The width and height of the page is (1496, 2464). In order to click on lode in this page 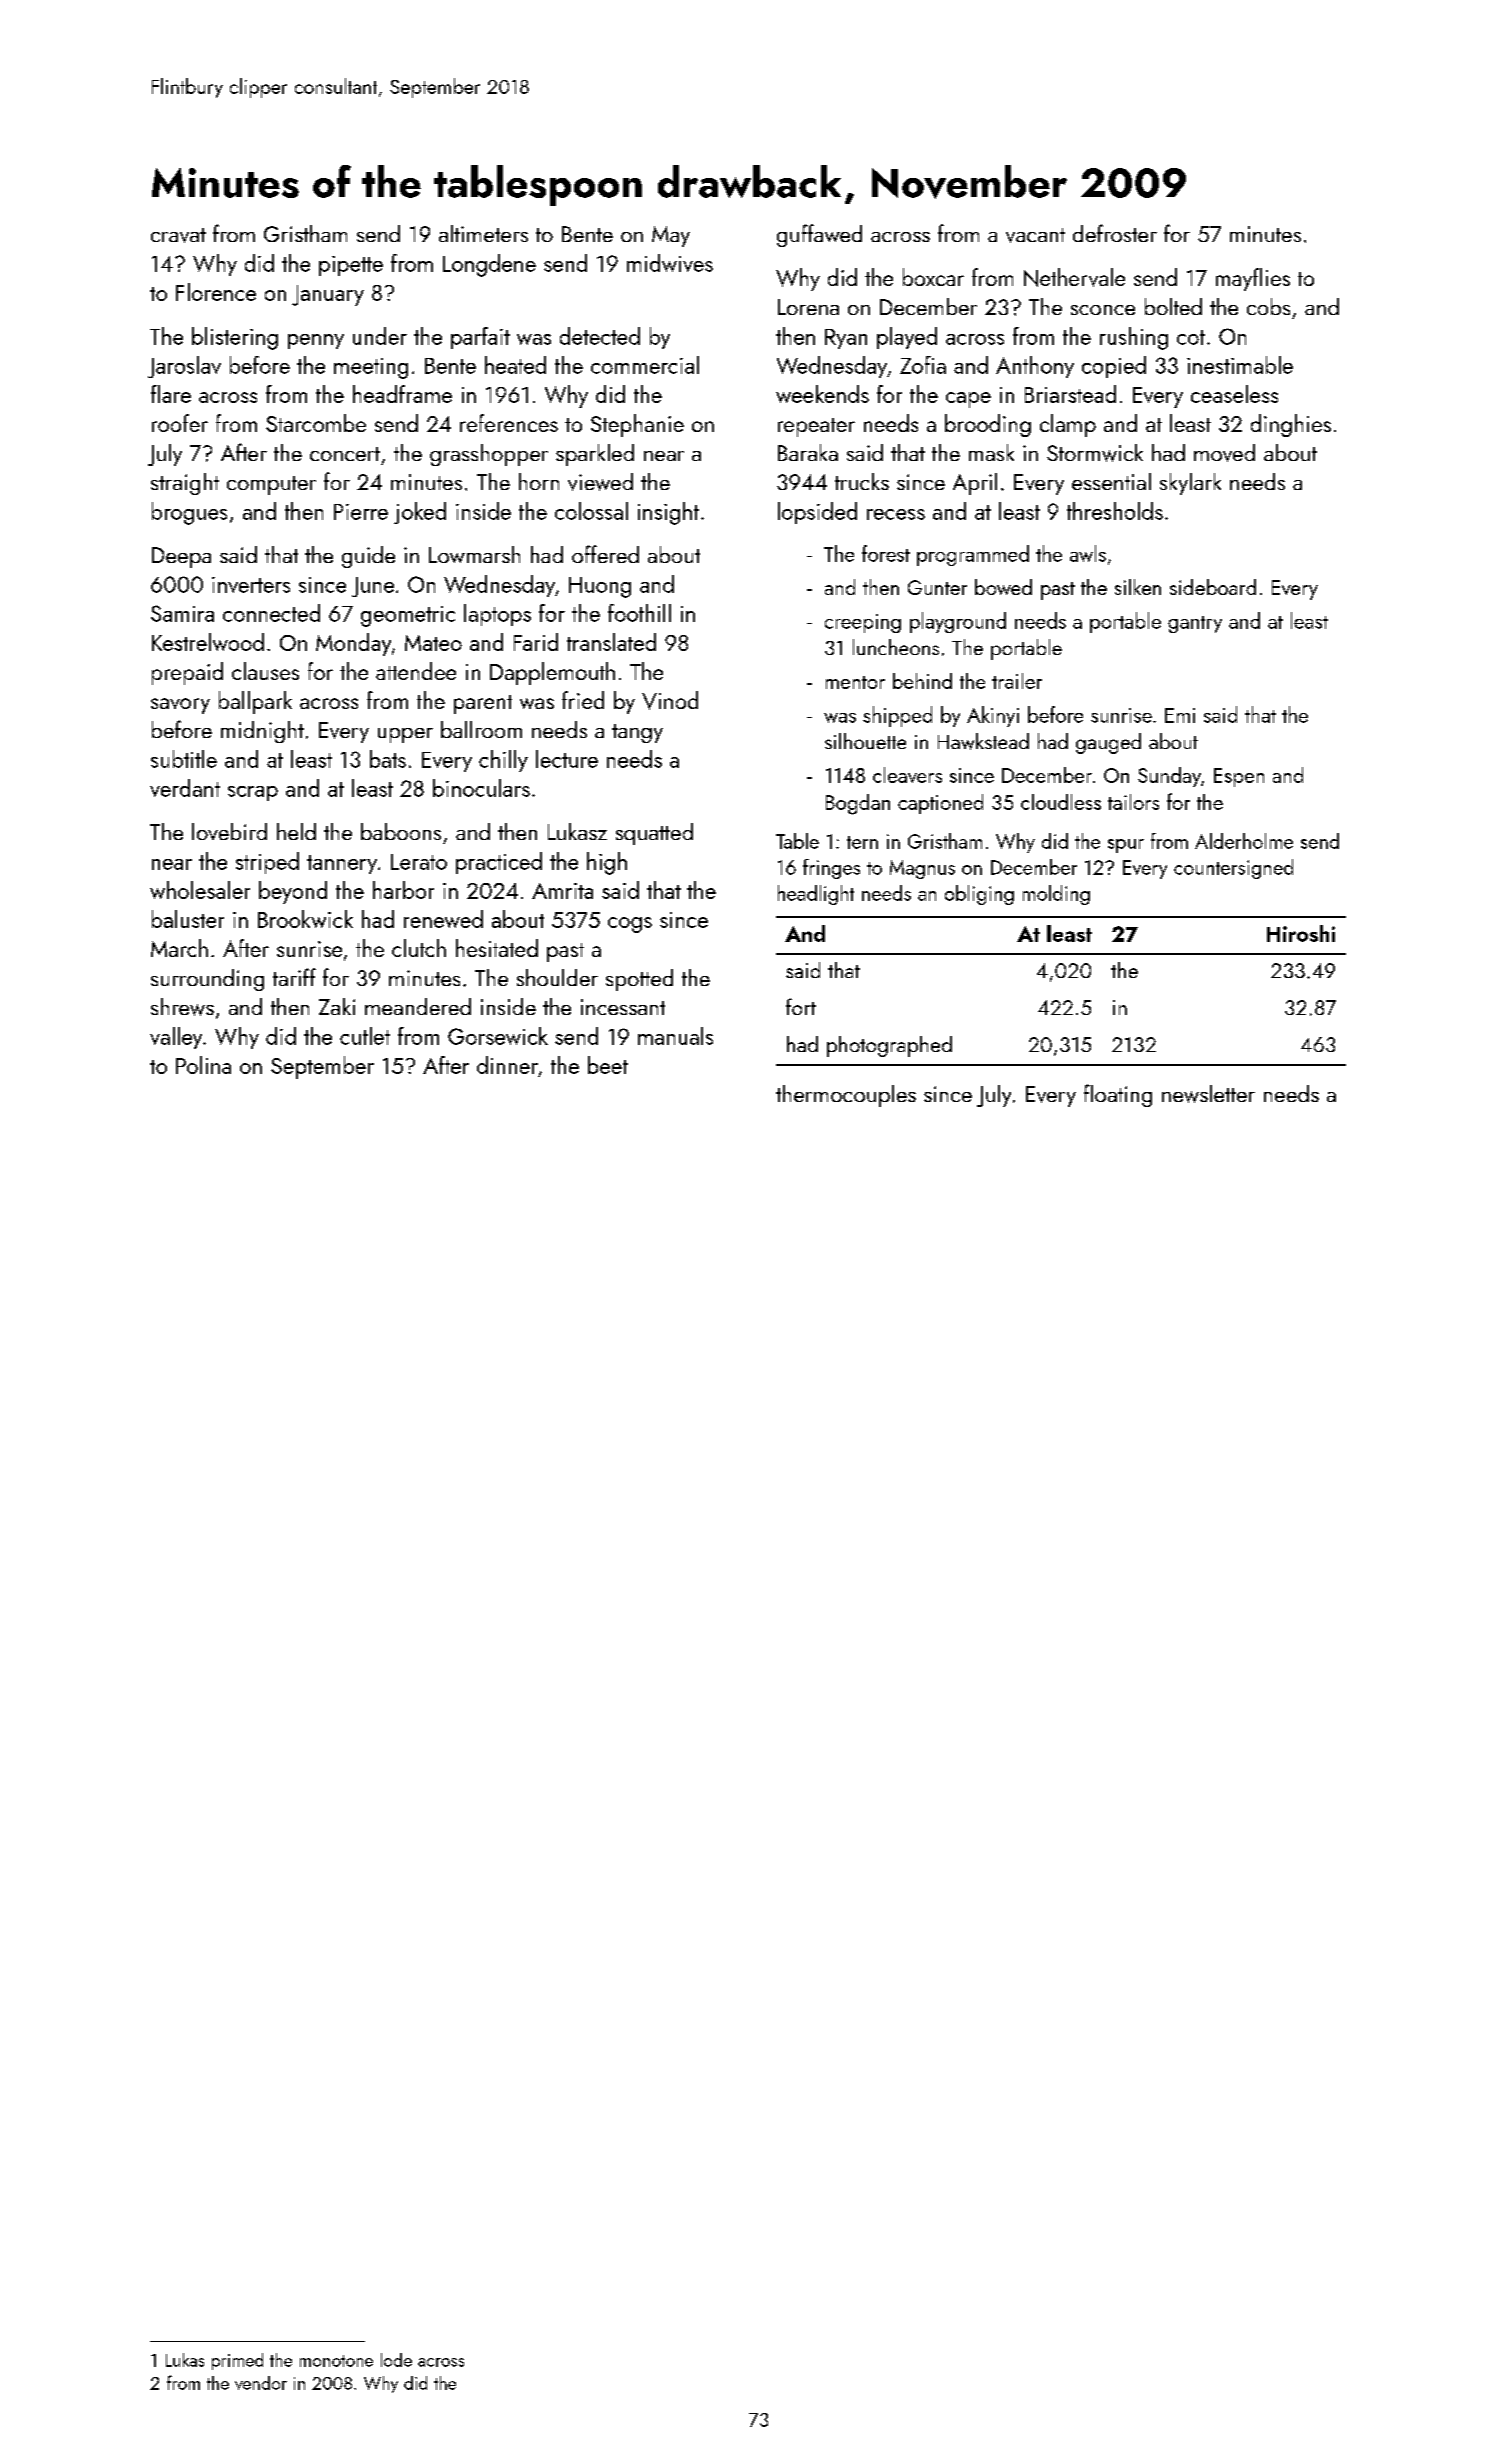, I will do `click(396, 2360)`.
